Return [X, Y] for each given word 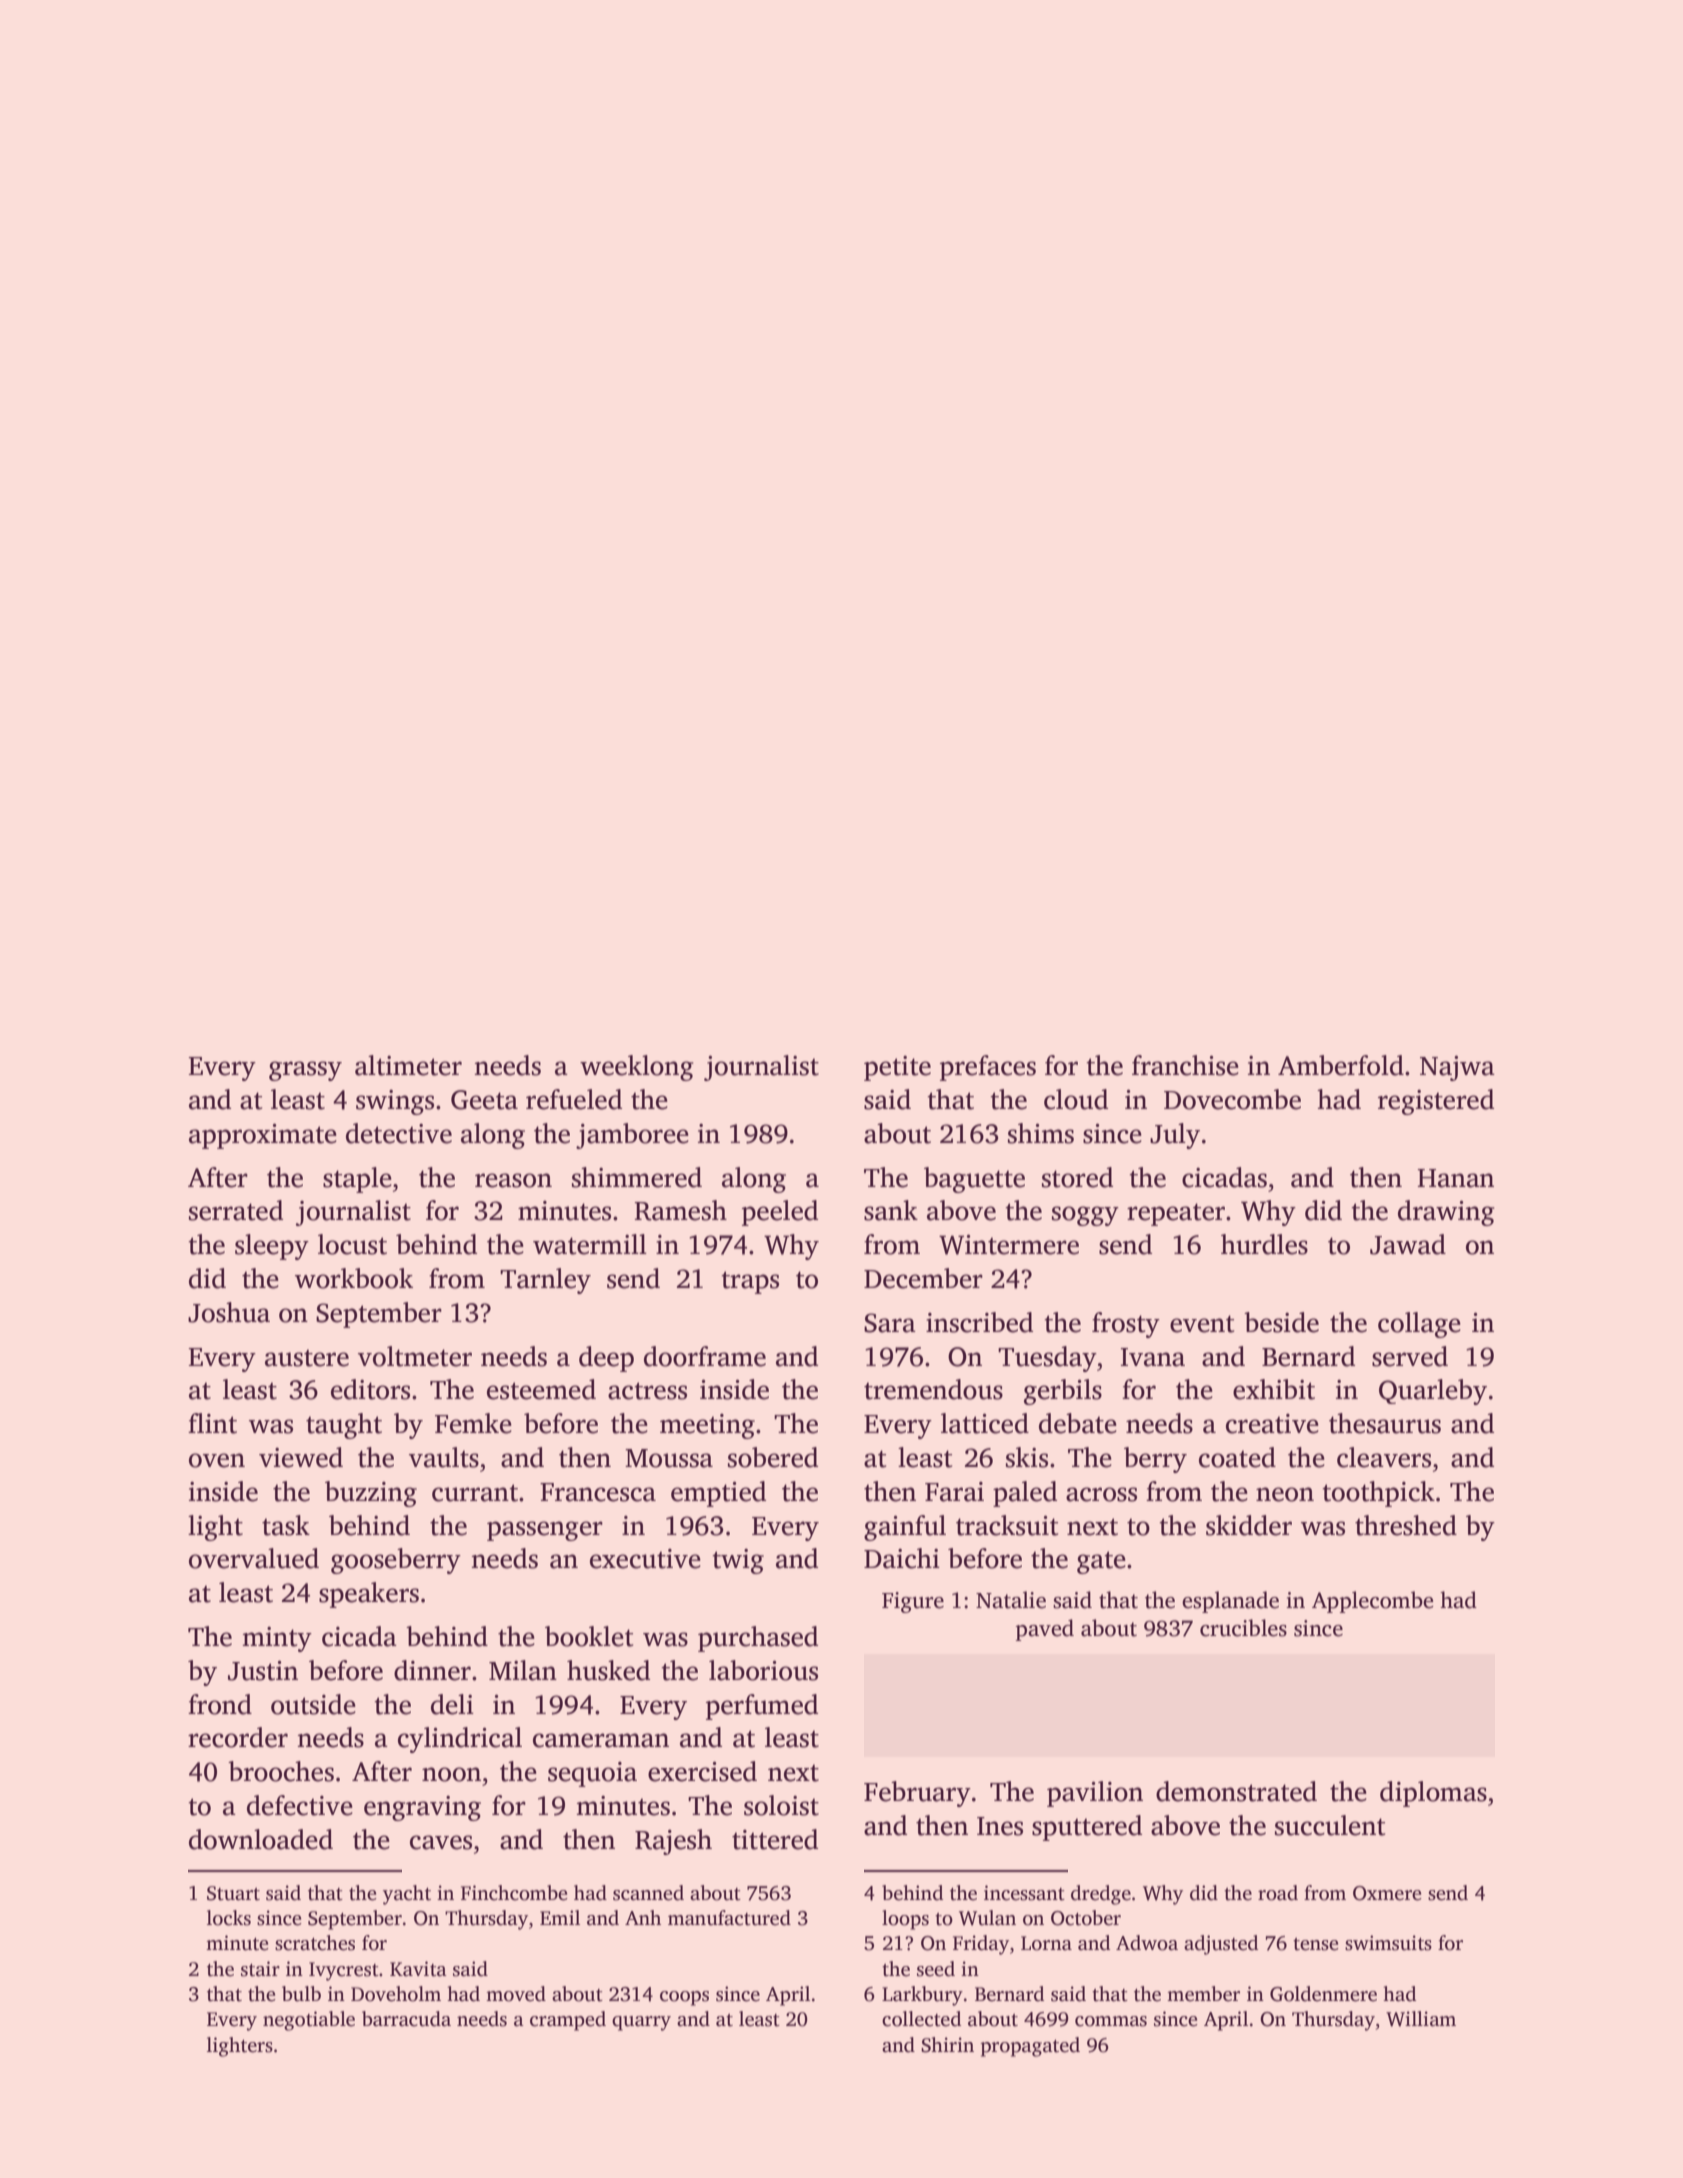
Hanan [1456, 1178]
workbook [354, 1278]
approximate [263, 1136]
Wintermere [1009, 1245]
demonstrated [1236, 1791]
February [917, 1794]
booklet [589, 1636]
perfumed [762, 1707]
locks [229, 1918]
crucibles [1243, 1628]
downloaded [261, 1839]
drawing [1446, 1213]
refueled [574, 1099]
